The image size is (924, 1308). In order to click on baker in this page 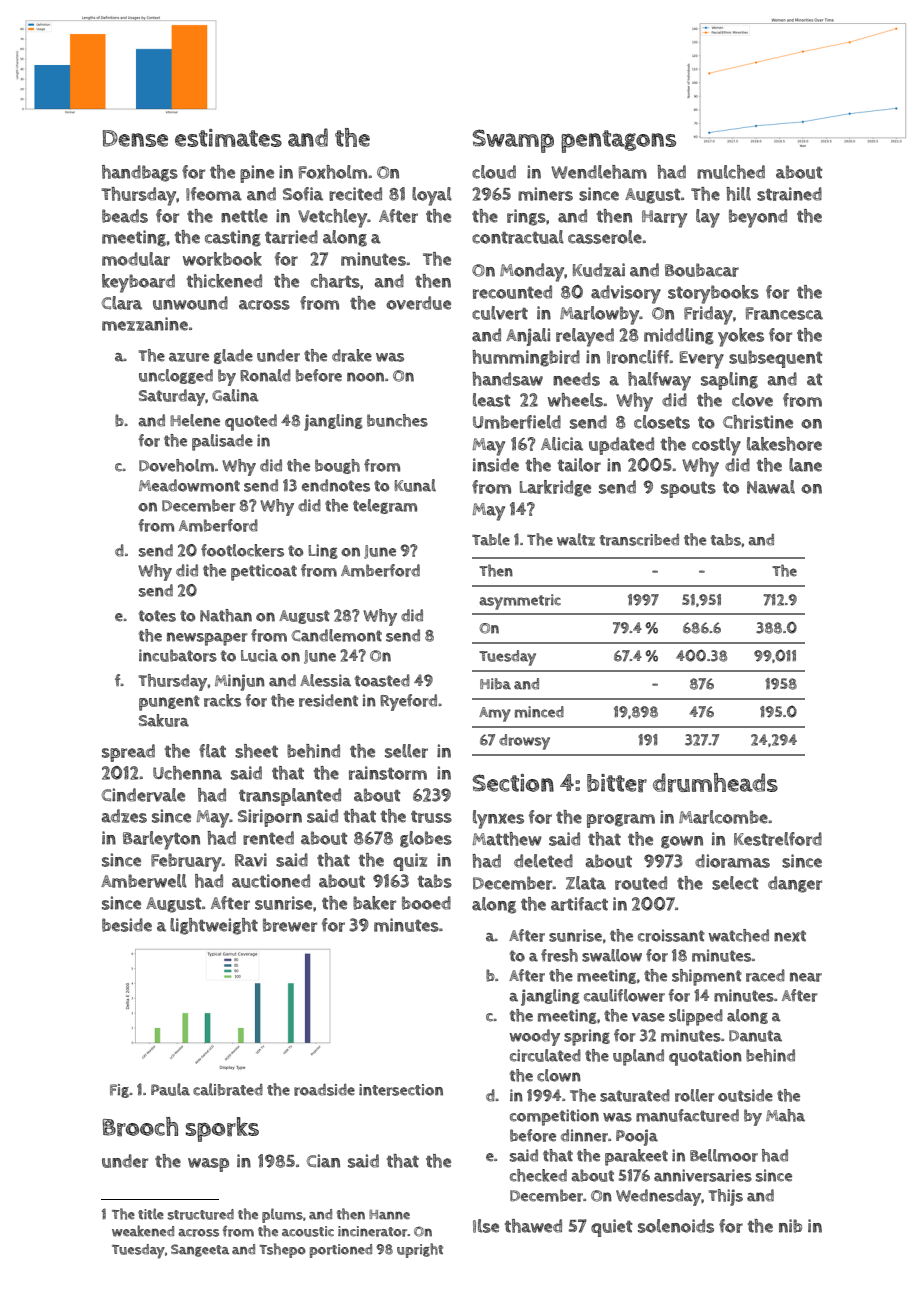, I will do `click(374, 903)`.
